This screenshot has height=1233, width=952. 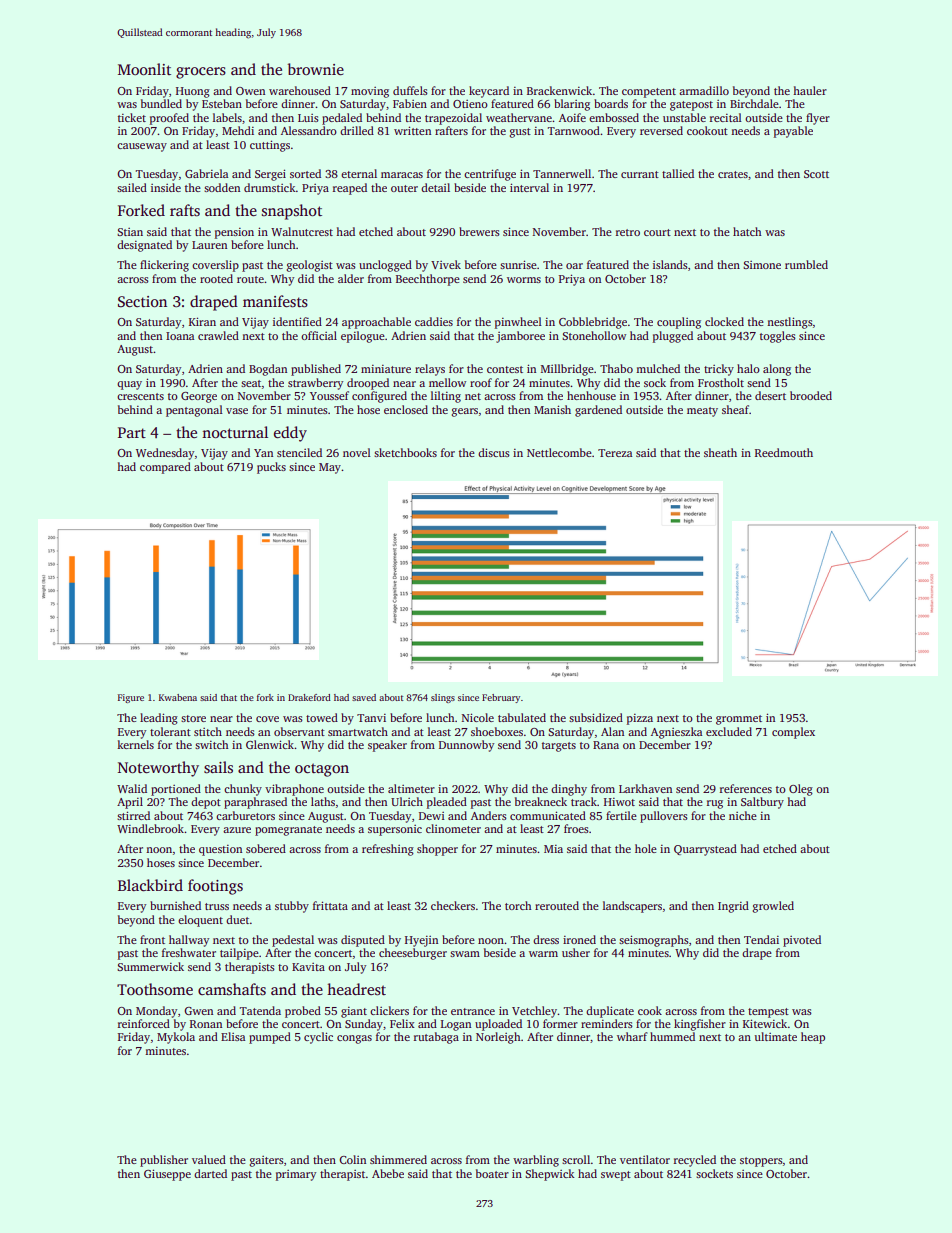 I want to click on stenciled, so click(x=299, y=452).
